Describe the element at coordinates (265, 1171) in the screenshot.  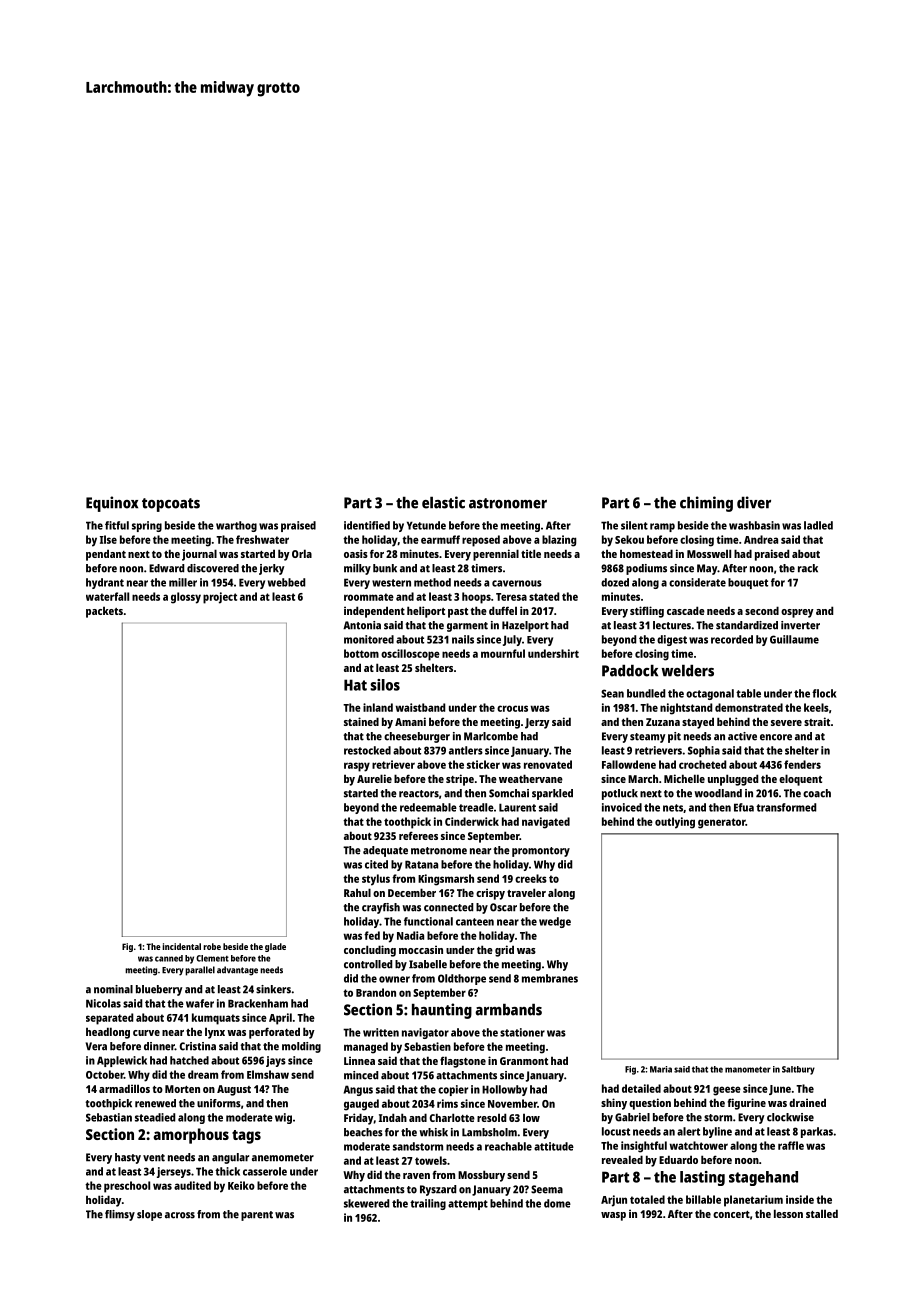
I see `casserole` at that location.
